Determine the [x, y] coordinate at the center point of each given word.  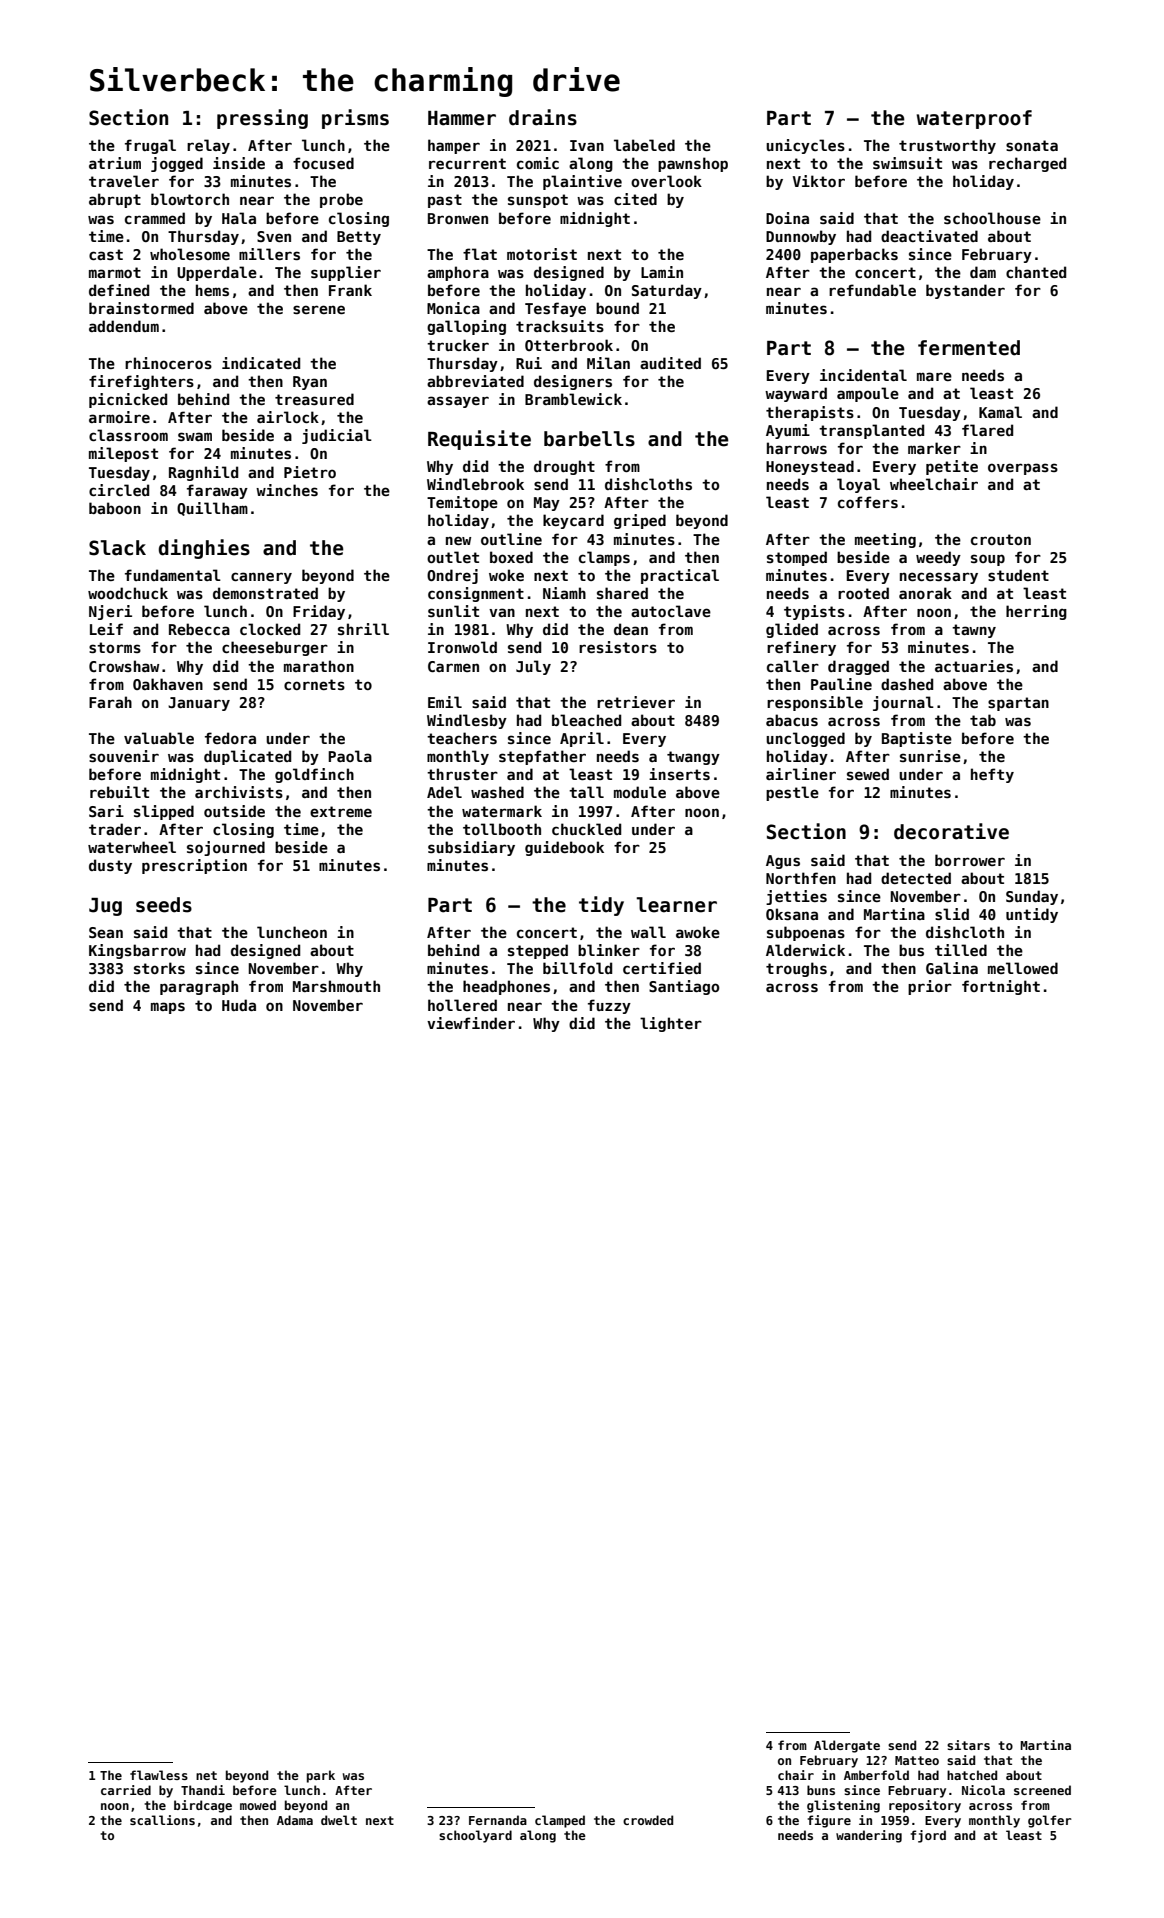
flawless [159, 1775]
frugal [150, 146]
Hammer [462, 118]
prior [930, 987]
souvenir [124, 756]
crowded [648, 1820]
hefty [992, 775]
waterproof [974, 119]
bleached [586, 720]
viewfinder [471, 1023]
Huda [239, 1005]
